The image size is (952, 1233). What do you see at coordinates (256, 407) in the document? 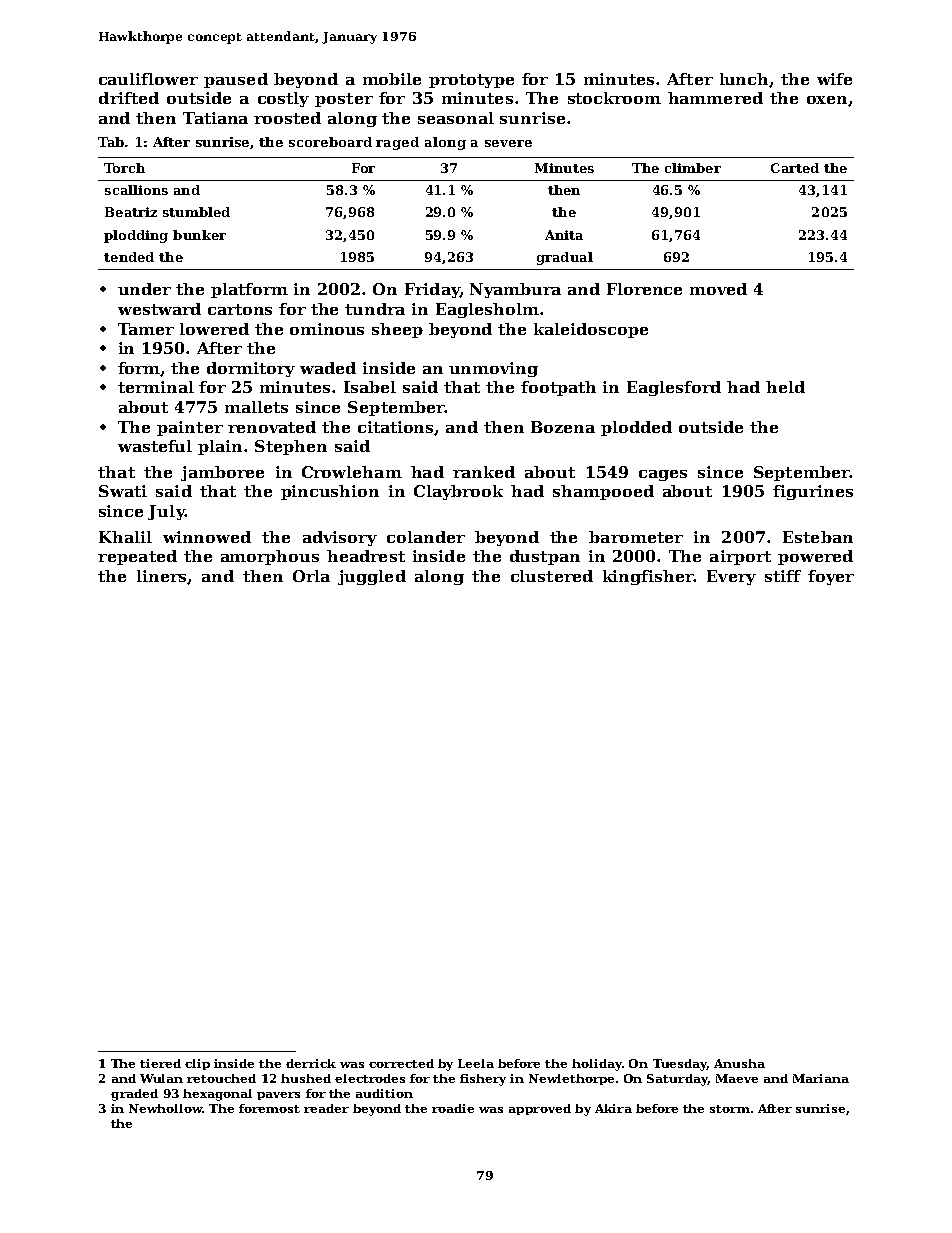
I see `mallets` at bounding box center [256, 407].
